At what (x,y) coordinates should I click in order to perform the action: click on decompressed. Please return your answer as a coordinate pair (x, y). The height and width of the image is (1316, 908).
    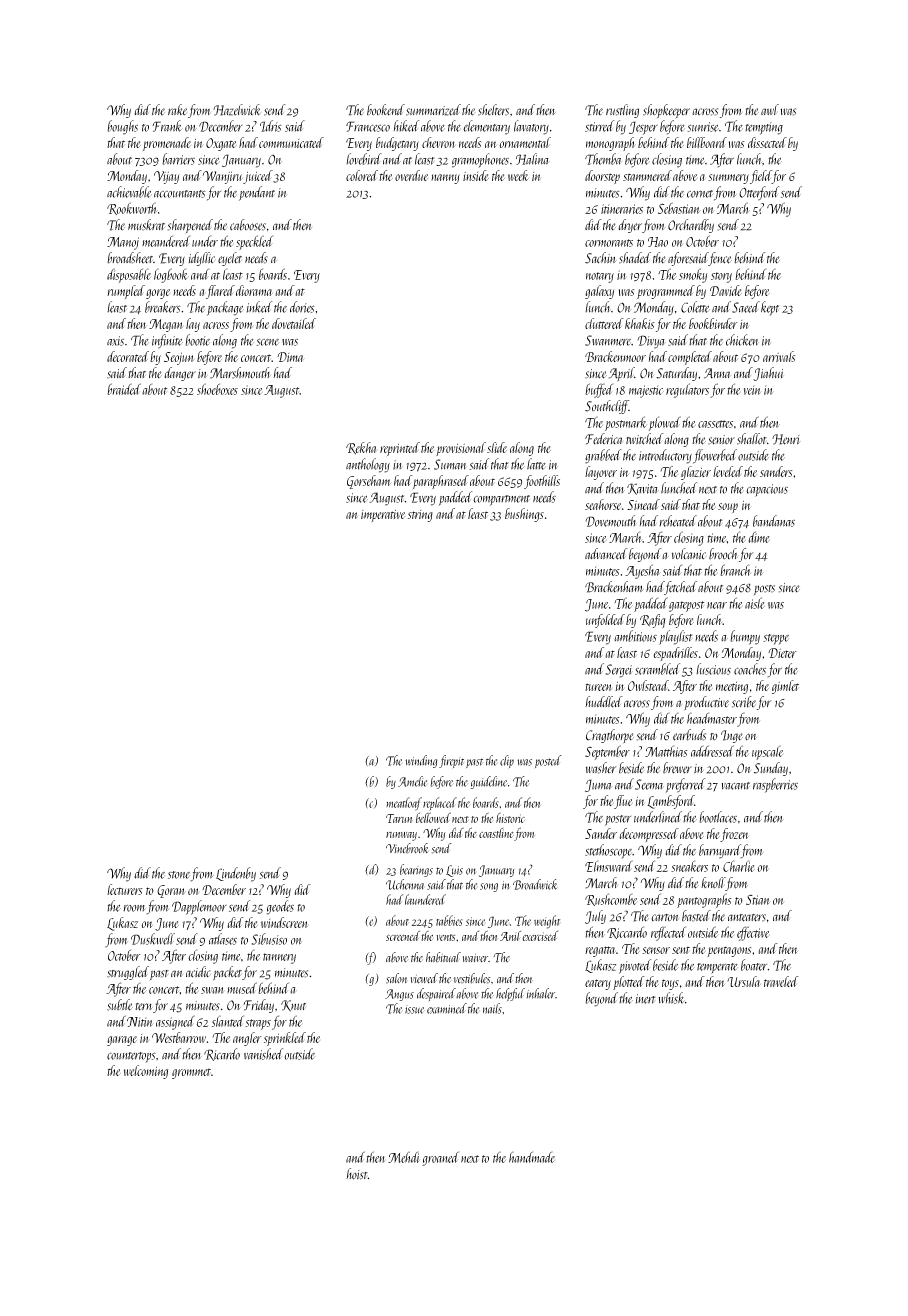
    Looking at the image, I should click on (649, 835).
